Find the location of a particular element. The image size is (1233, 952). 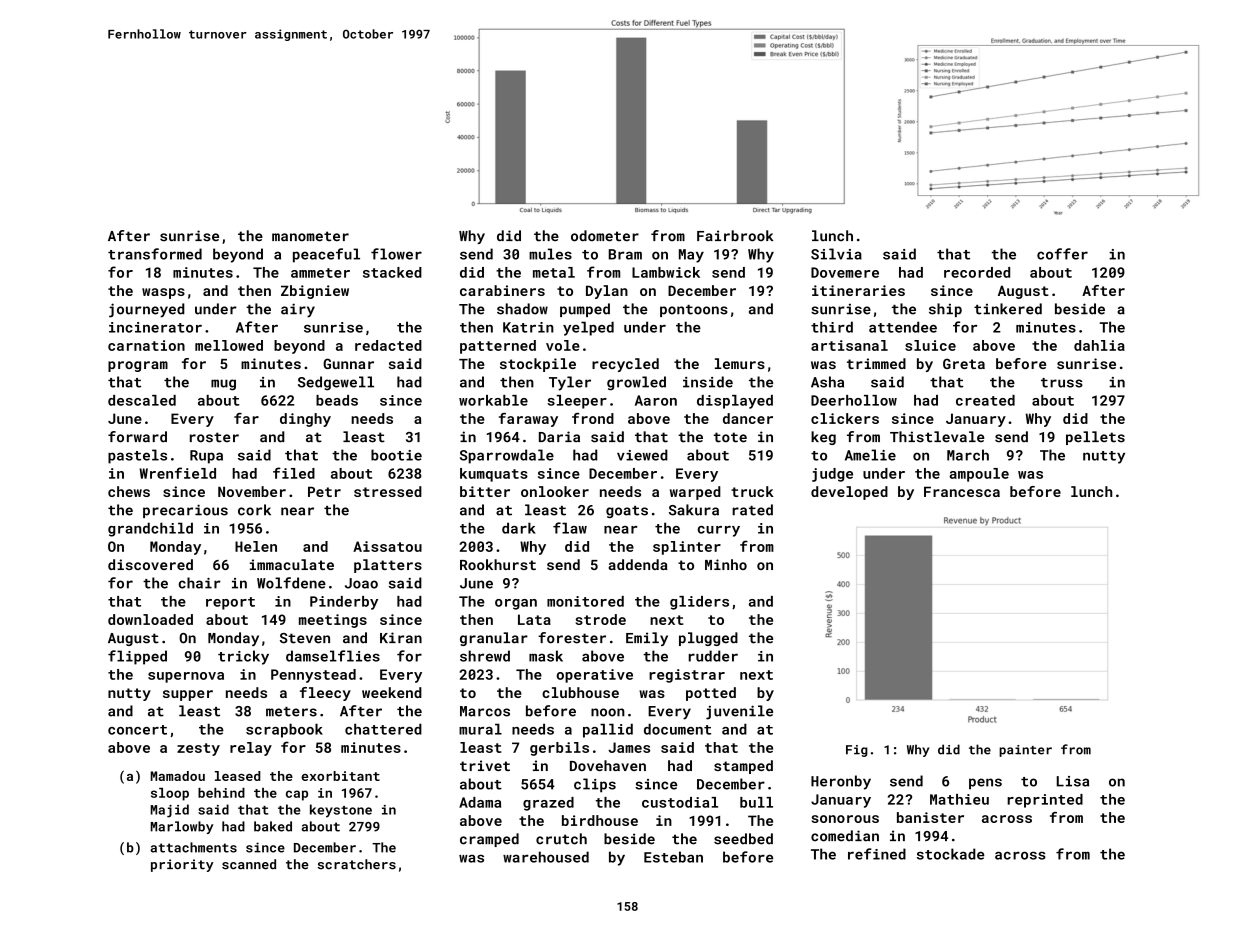

registrar is located at coordinates (687, 676).
